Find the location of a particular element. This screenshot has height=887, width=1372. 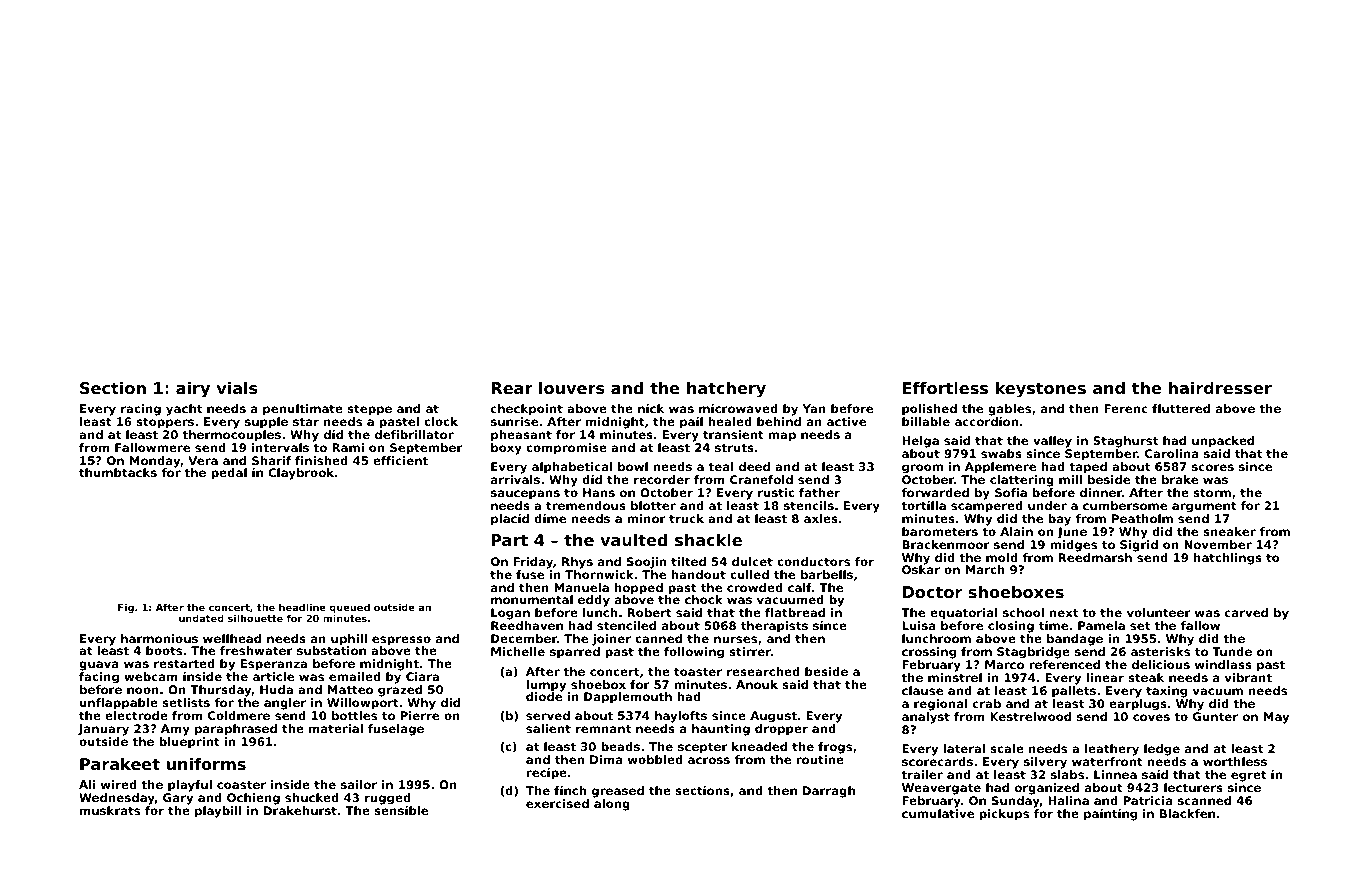

storm is located at coordinates (1212, 492).
